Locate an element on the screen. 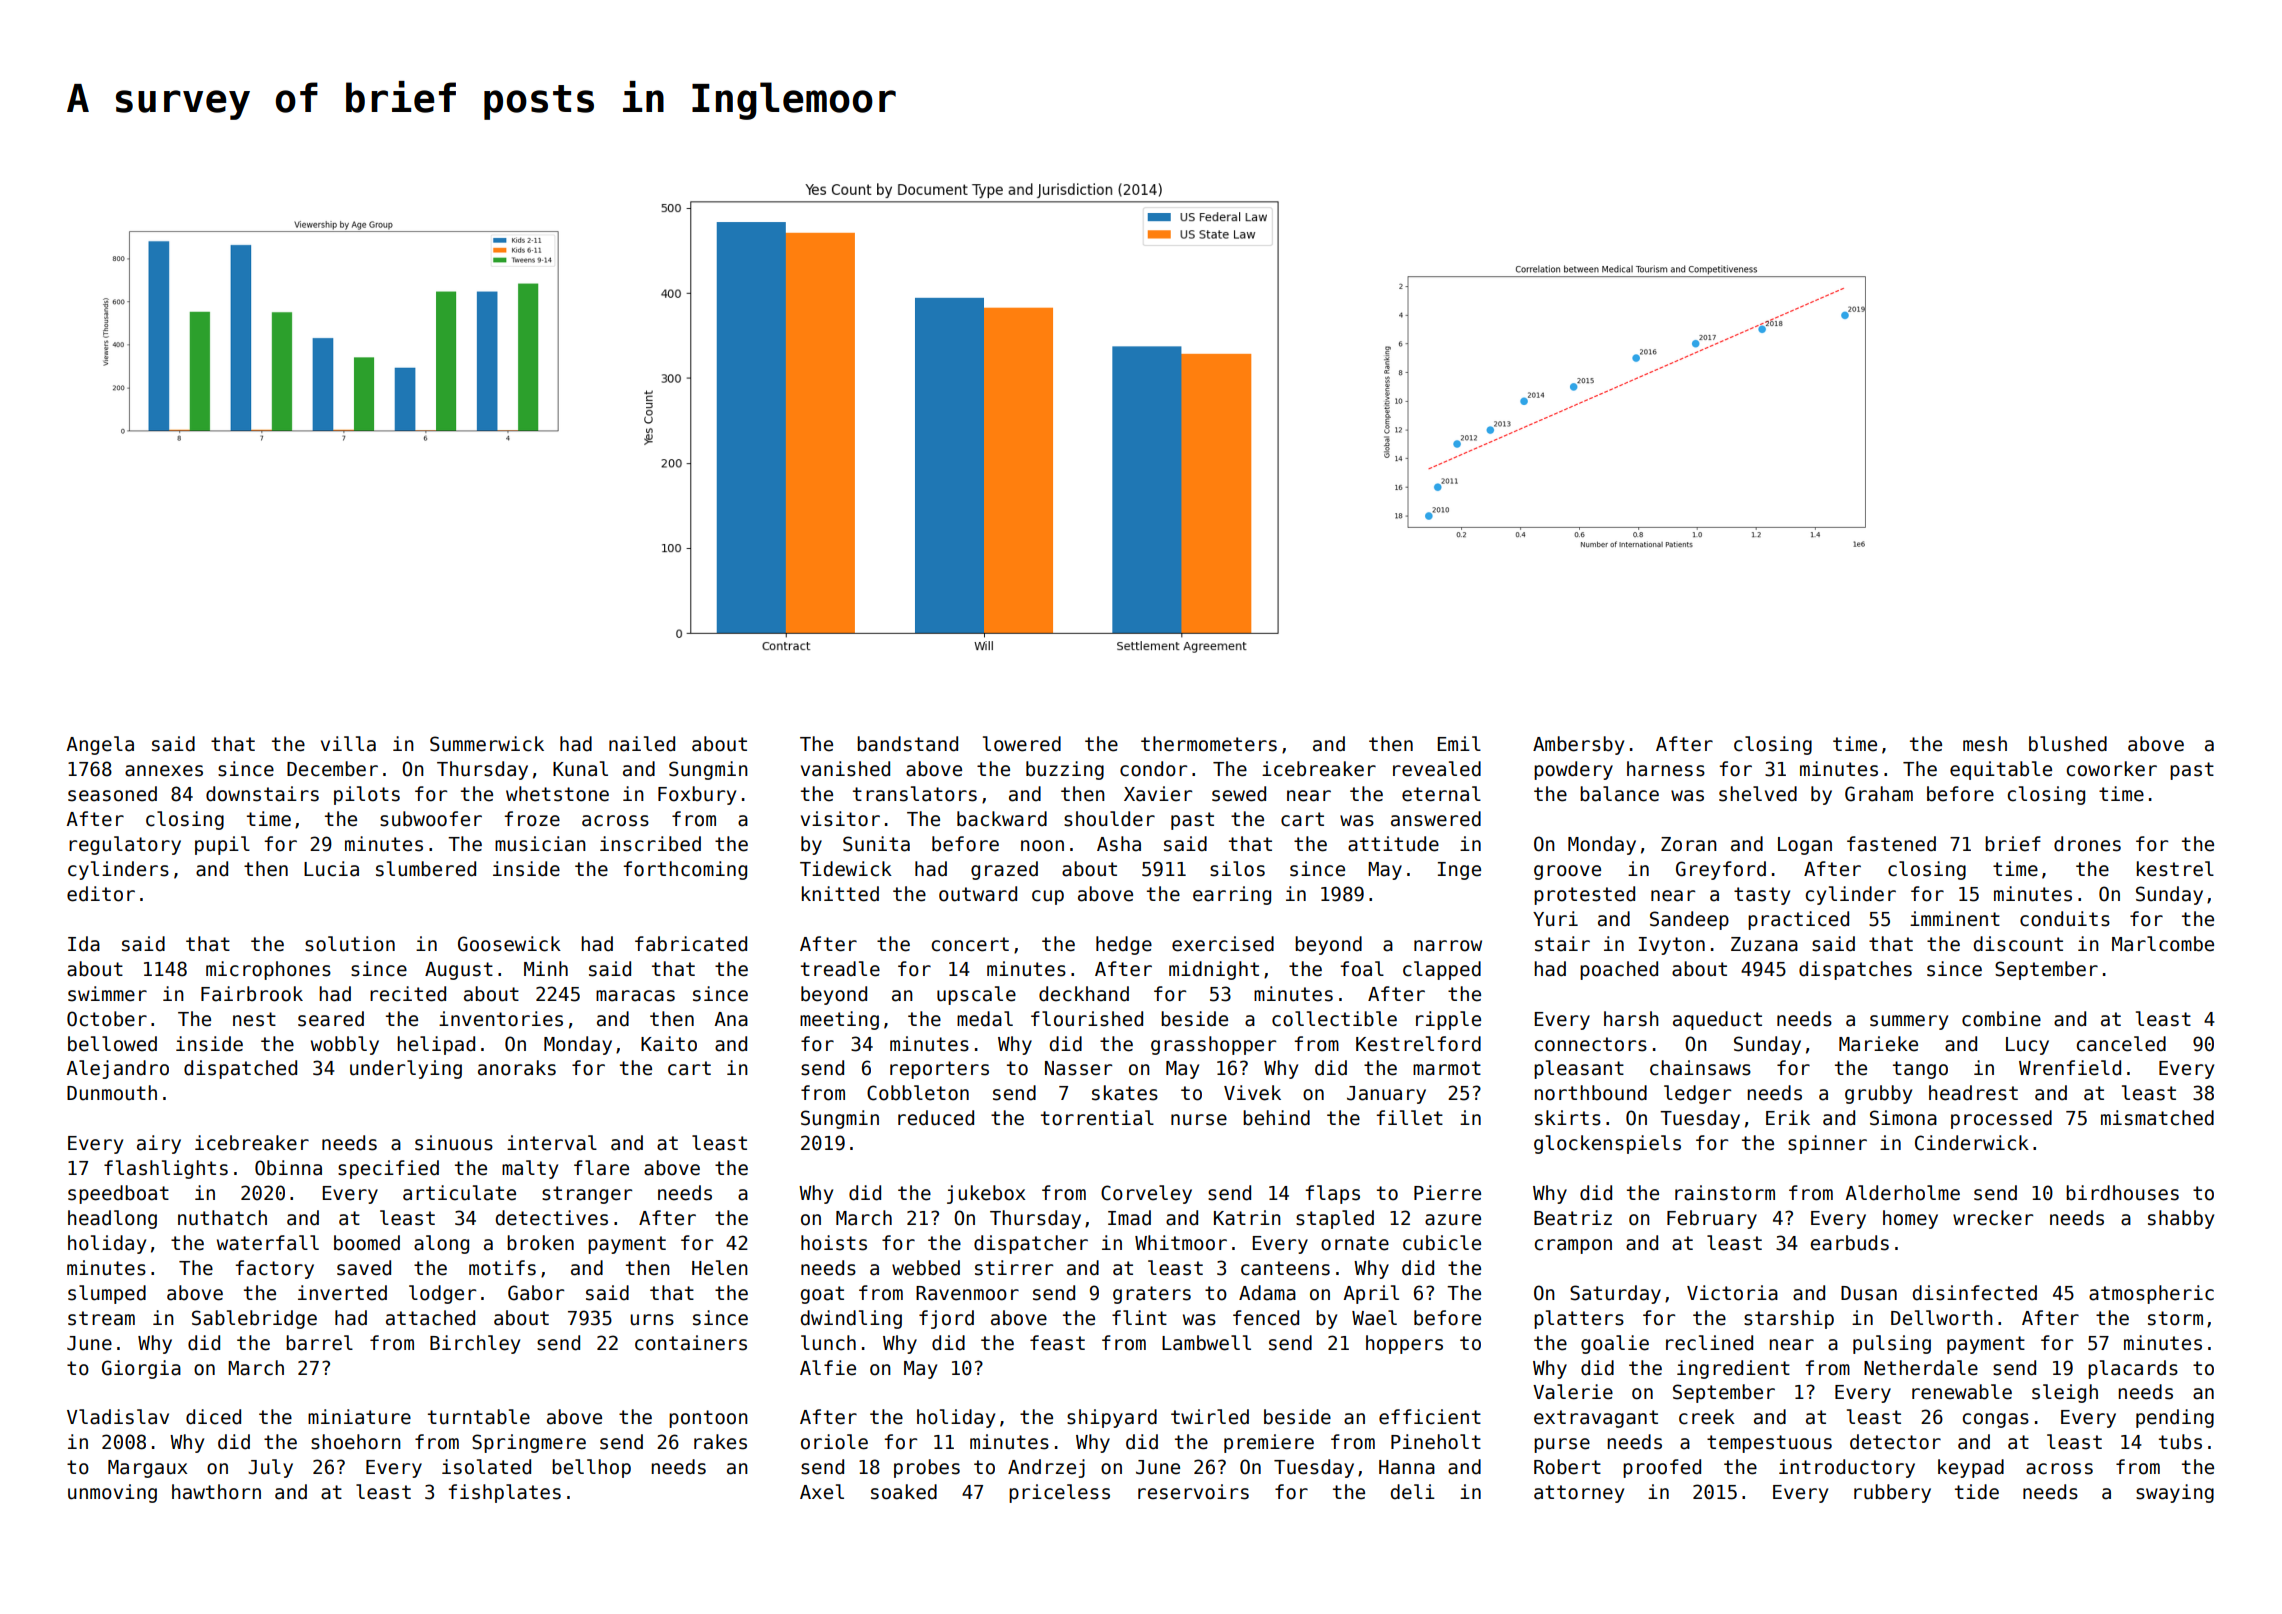 Image resolution: width=2282 pixels, height=1614 pixels. Xavier is located at coordinates (1158, 794).
